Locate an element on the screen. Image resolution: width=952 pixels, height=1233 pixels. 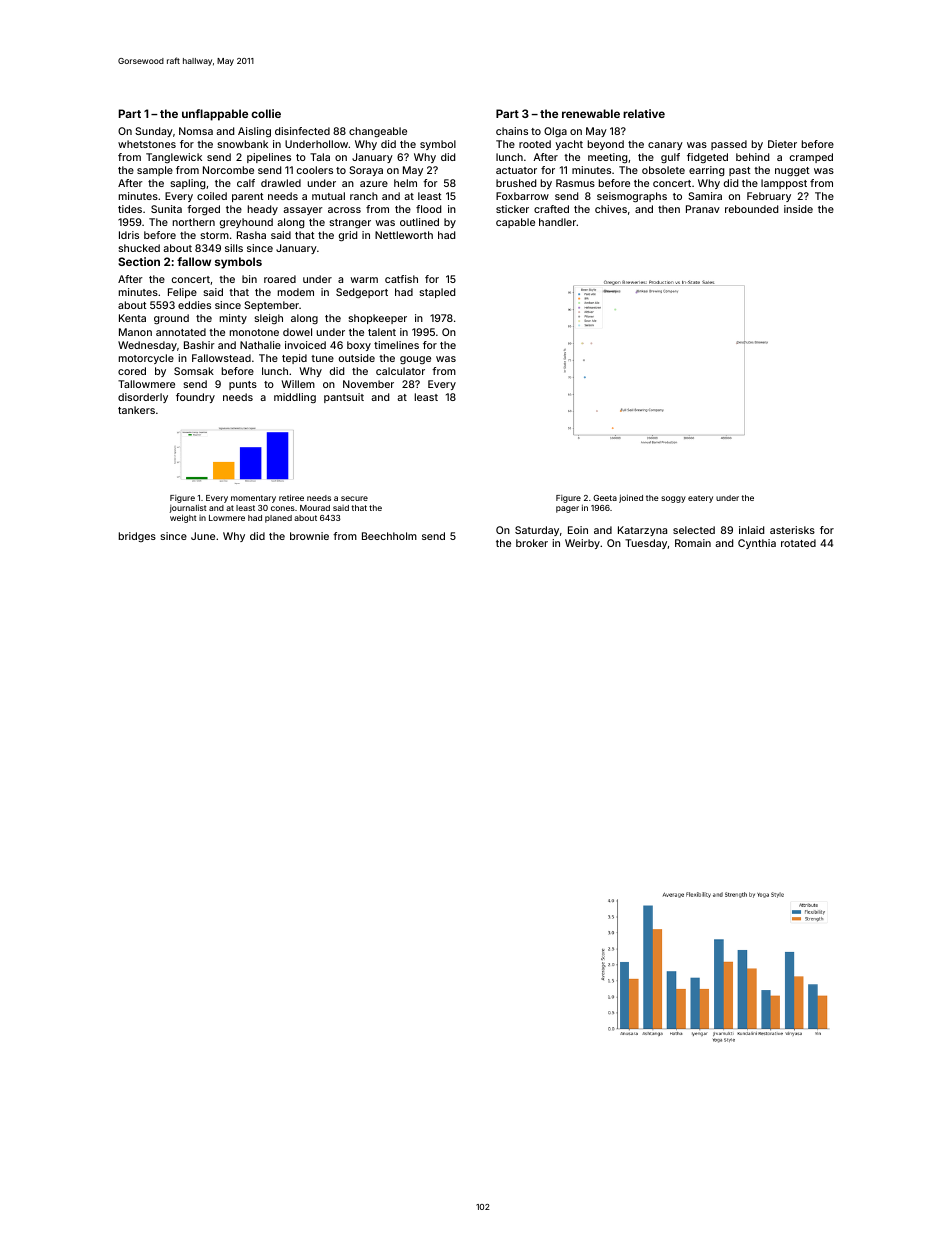
collie is located at coordinates (266, 113).
